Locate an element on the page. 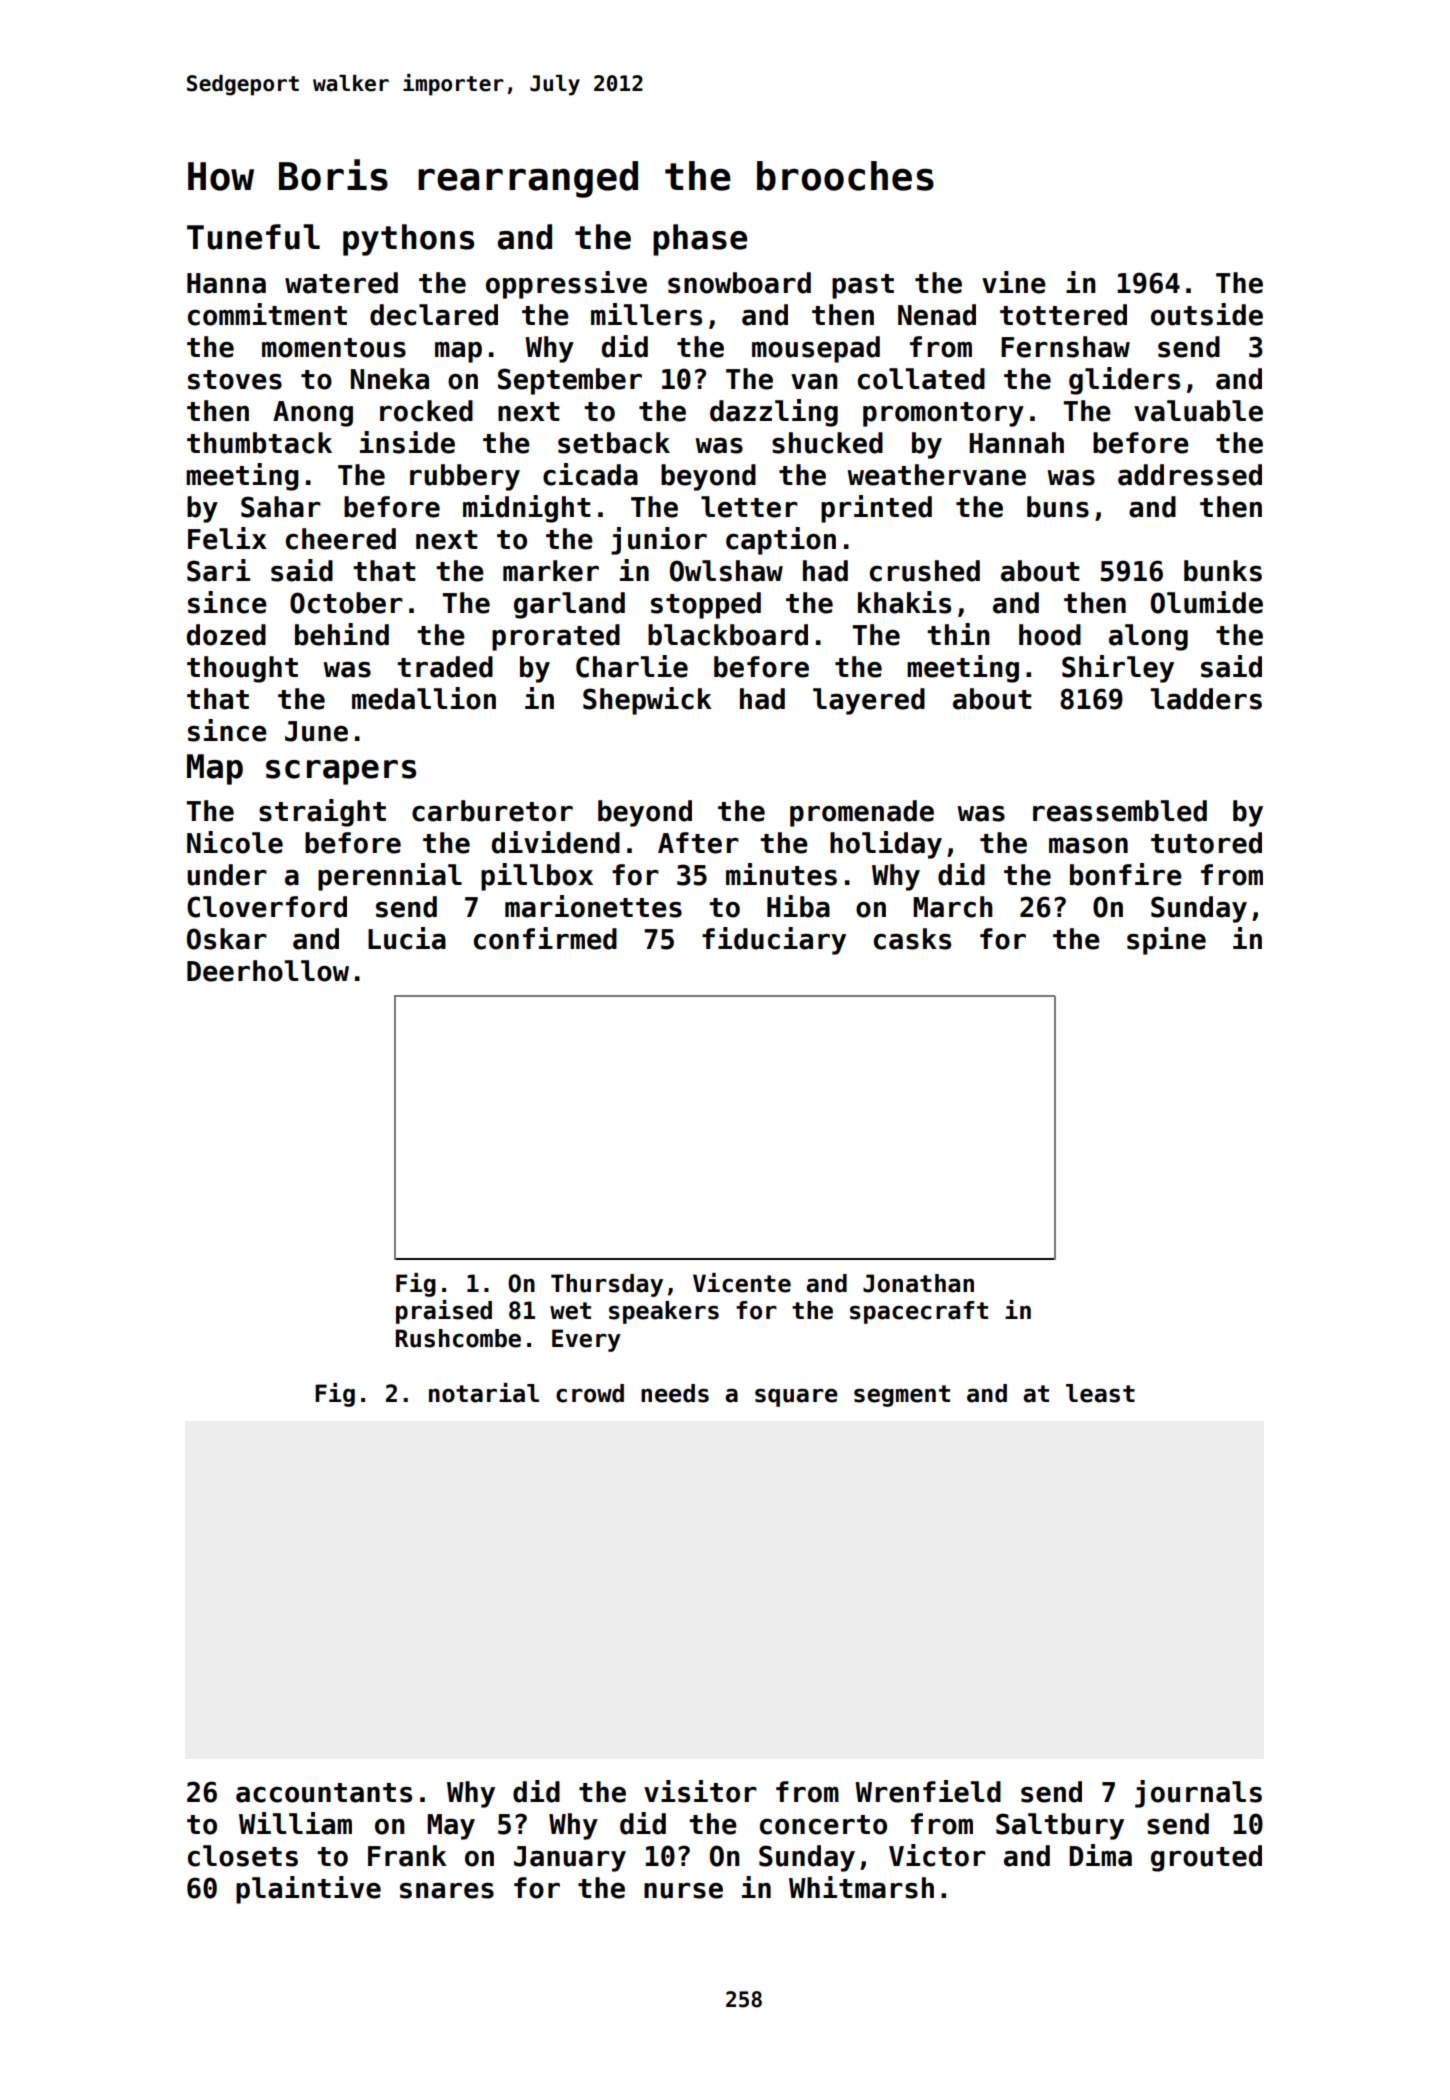 Image resolution: width=1450 pixels, height=2100 pixels. vine is located at coordinates (1014, 282).
